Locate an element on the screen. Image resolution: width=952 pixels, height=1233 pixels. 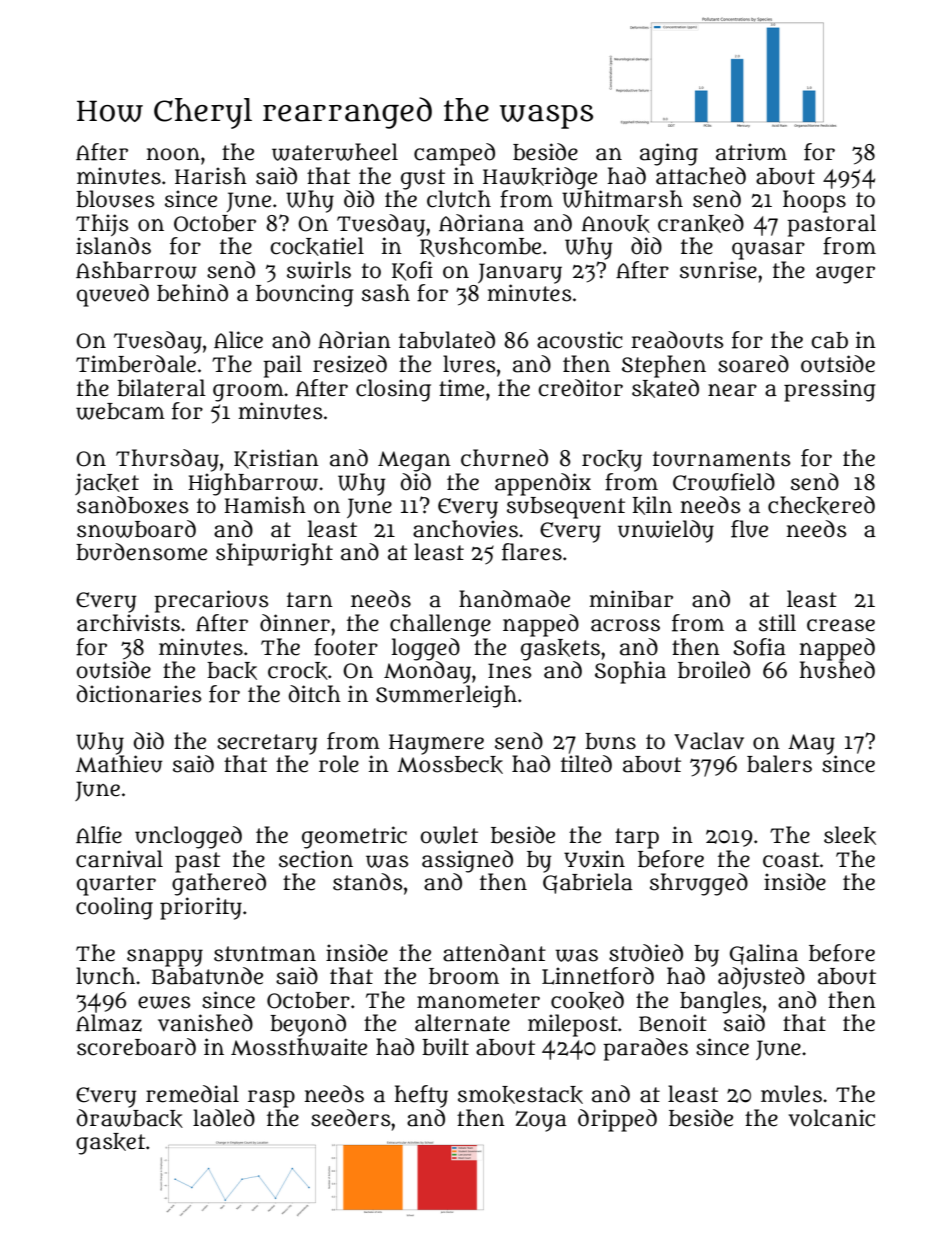
still is located at coordinates (777, 623).
